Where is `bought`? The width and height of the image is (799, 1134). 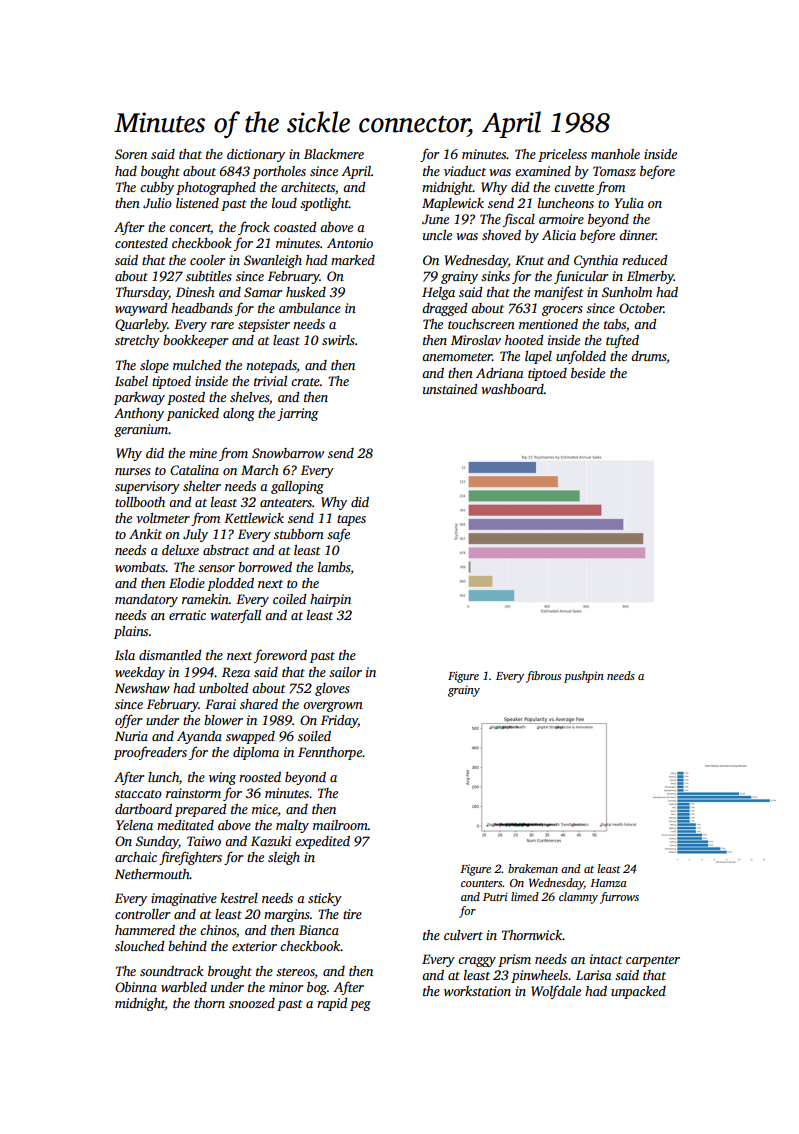
bought is located at coordinates (160, 172).
